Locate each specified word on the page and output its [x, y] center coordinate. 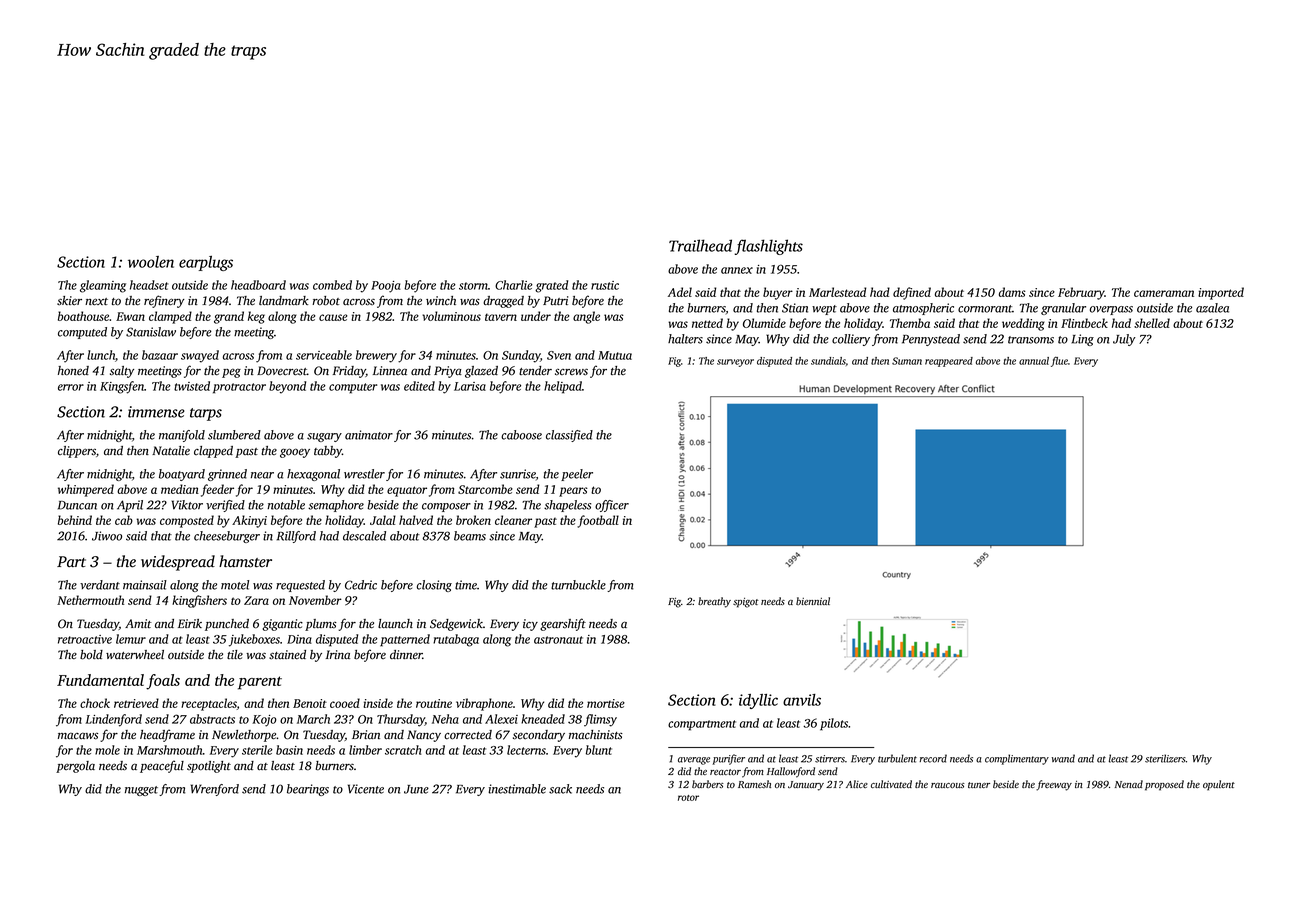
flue [1059, 361]
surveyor [735, 363]
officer [612, 506]
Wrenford [215, 790]
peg [231, 373]
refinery [164, 301]
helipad [563, 387]
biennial [813, 601]
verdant [100, 585]
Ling [1083, 340]
